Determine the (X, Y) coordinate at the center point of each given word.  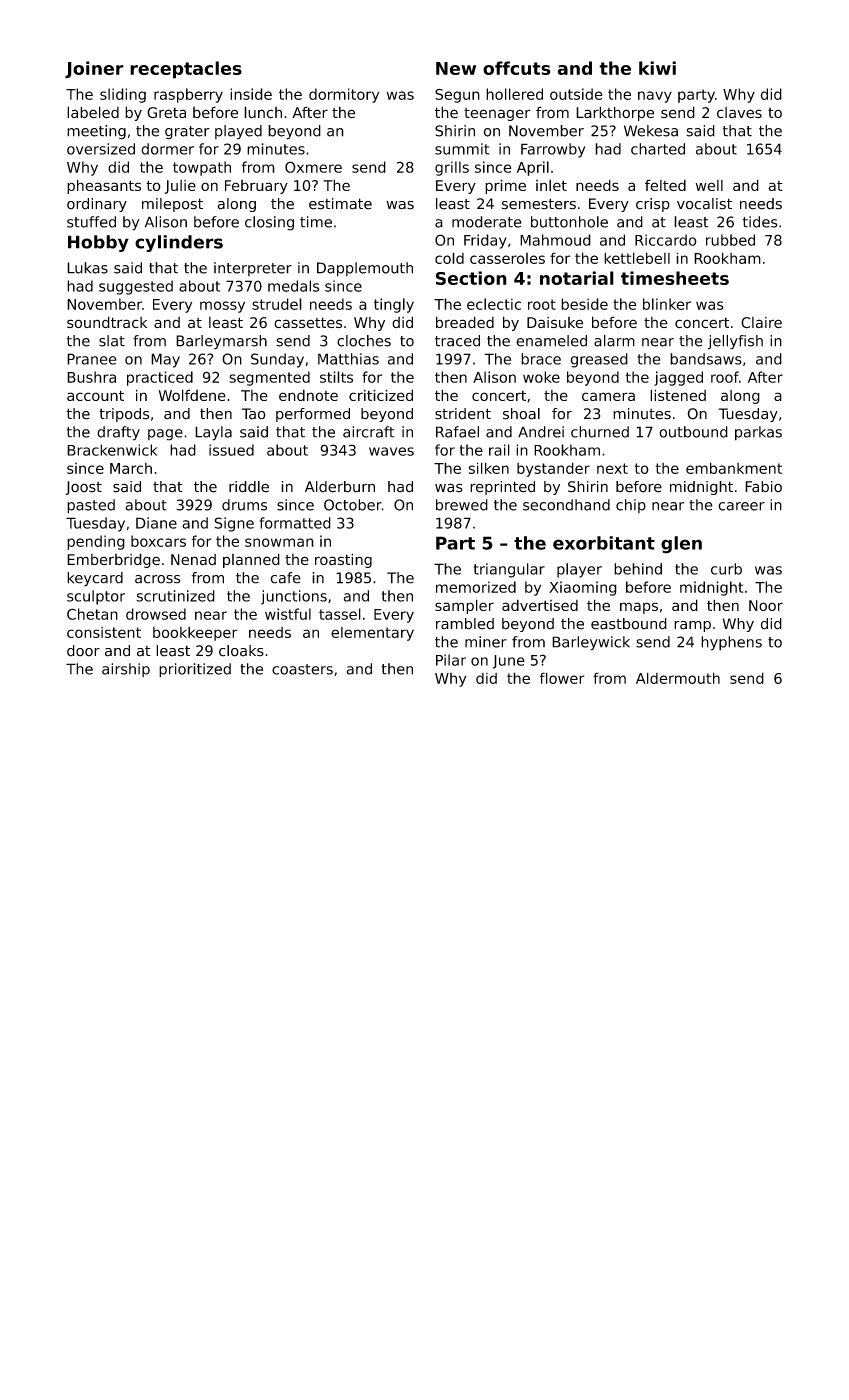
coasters (302, 669)
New (456, 68)
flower (562, 678)
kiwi (657, 68)
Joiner (94, 70)
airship (126, 670)
